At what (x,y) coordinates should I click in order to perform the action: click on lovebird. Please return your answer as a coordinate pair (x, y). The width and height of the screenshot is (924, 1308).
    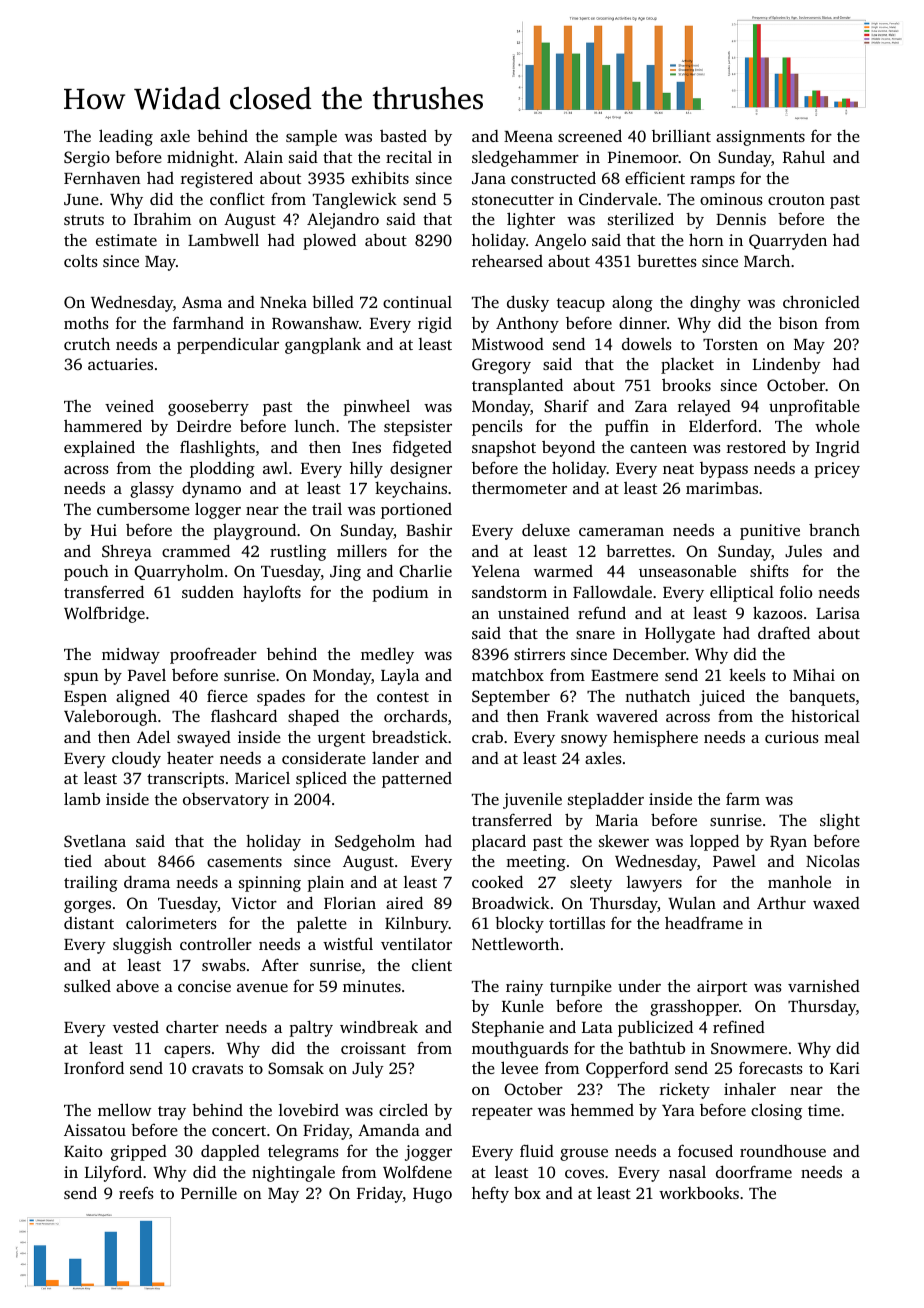
    Looking at the image, I should click on (309, 1110).
